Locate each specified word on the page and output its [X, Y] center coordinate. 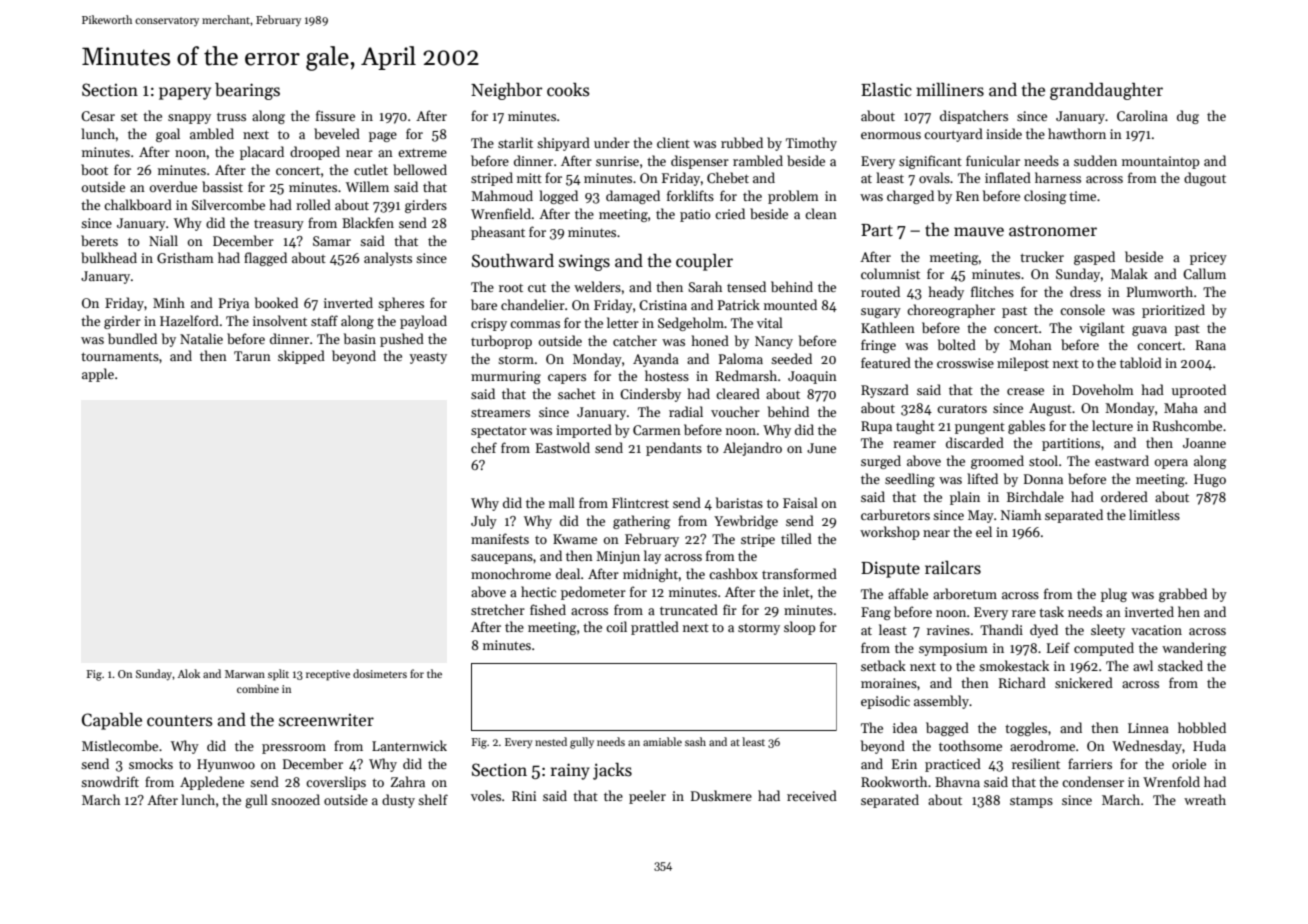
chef [484, 447]
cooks [568, 89]
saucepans [502, 559]
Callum [1204, 273]
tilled [796, 538]
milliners [950, 90]
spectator [499, 432]
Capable [112, 721]
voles [486, 795]
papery [185, 93]
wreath [1205, 799]
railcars [953, 568]
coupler [704, 262]
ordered [1124, 496]
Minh [169, 302]
